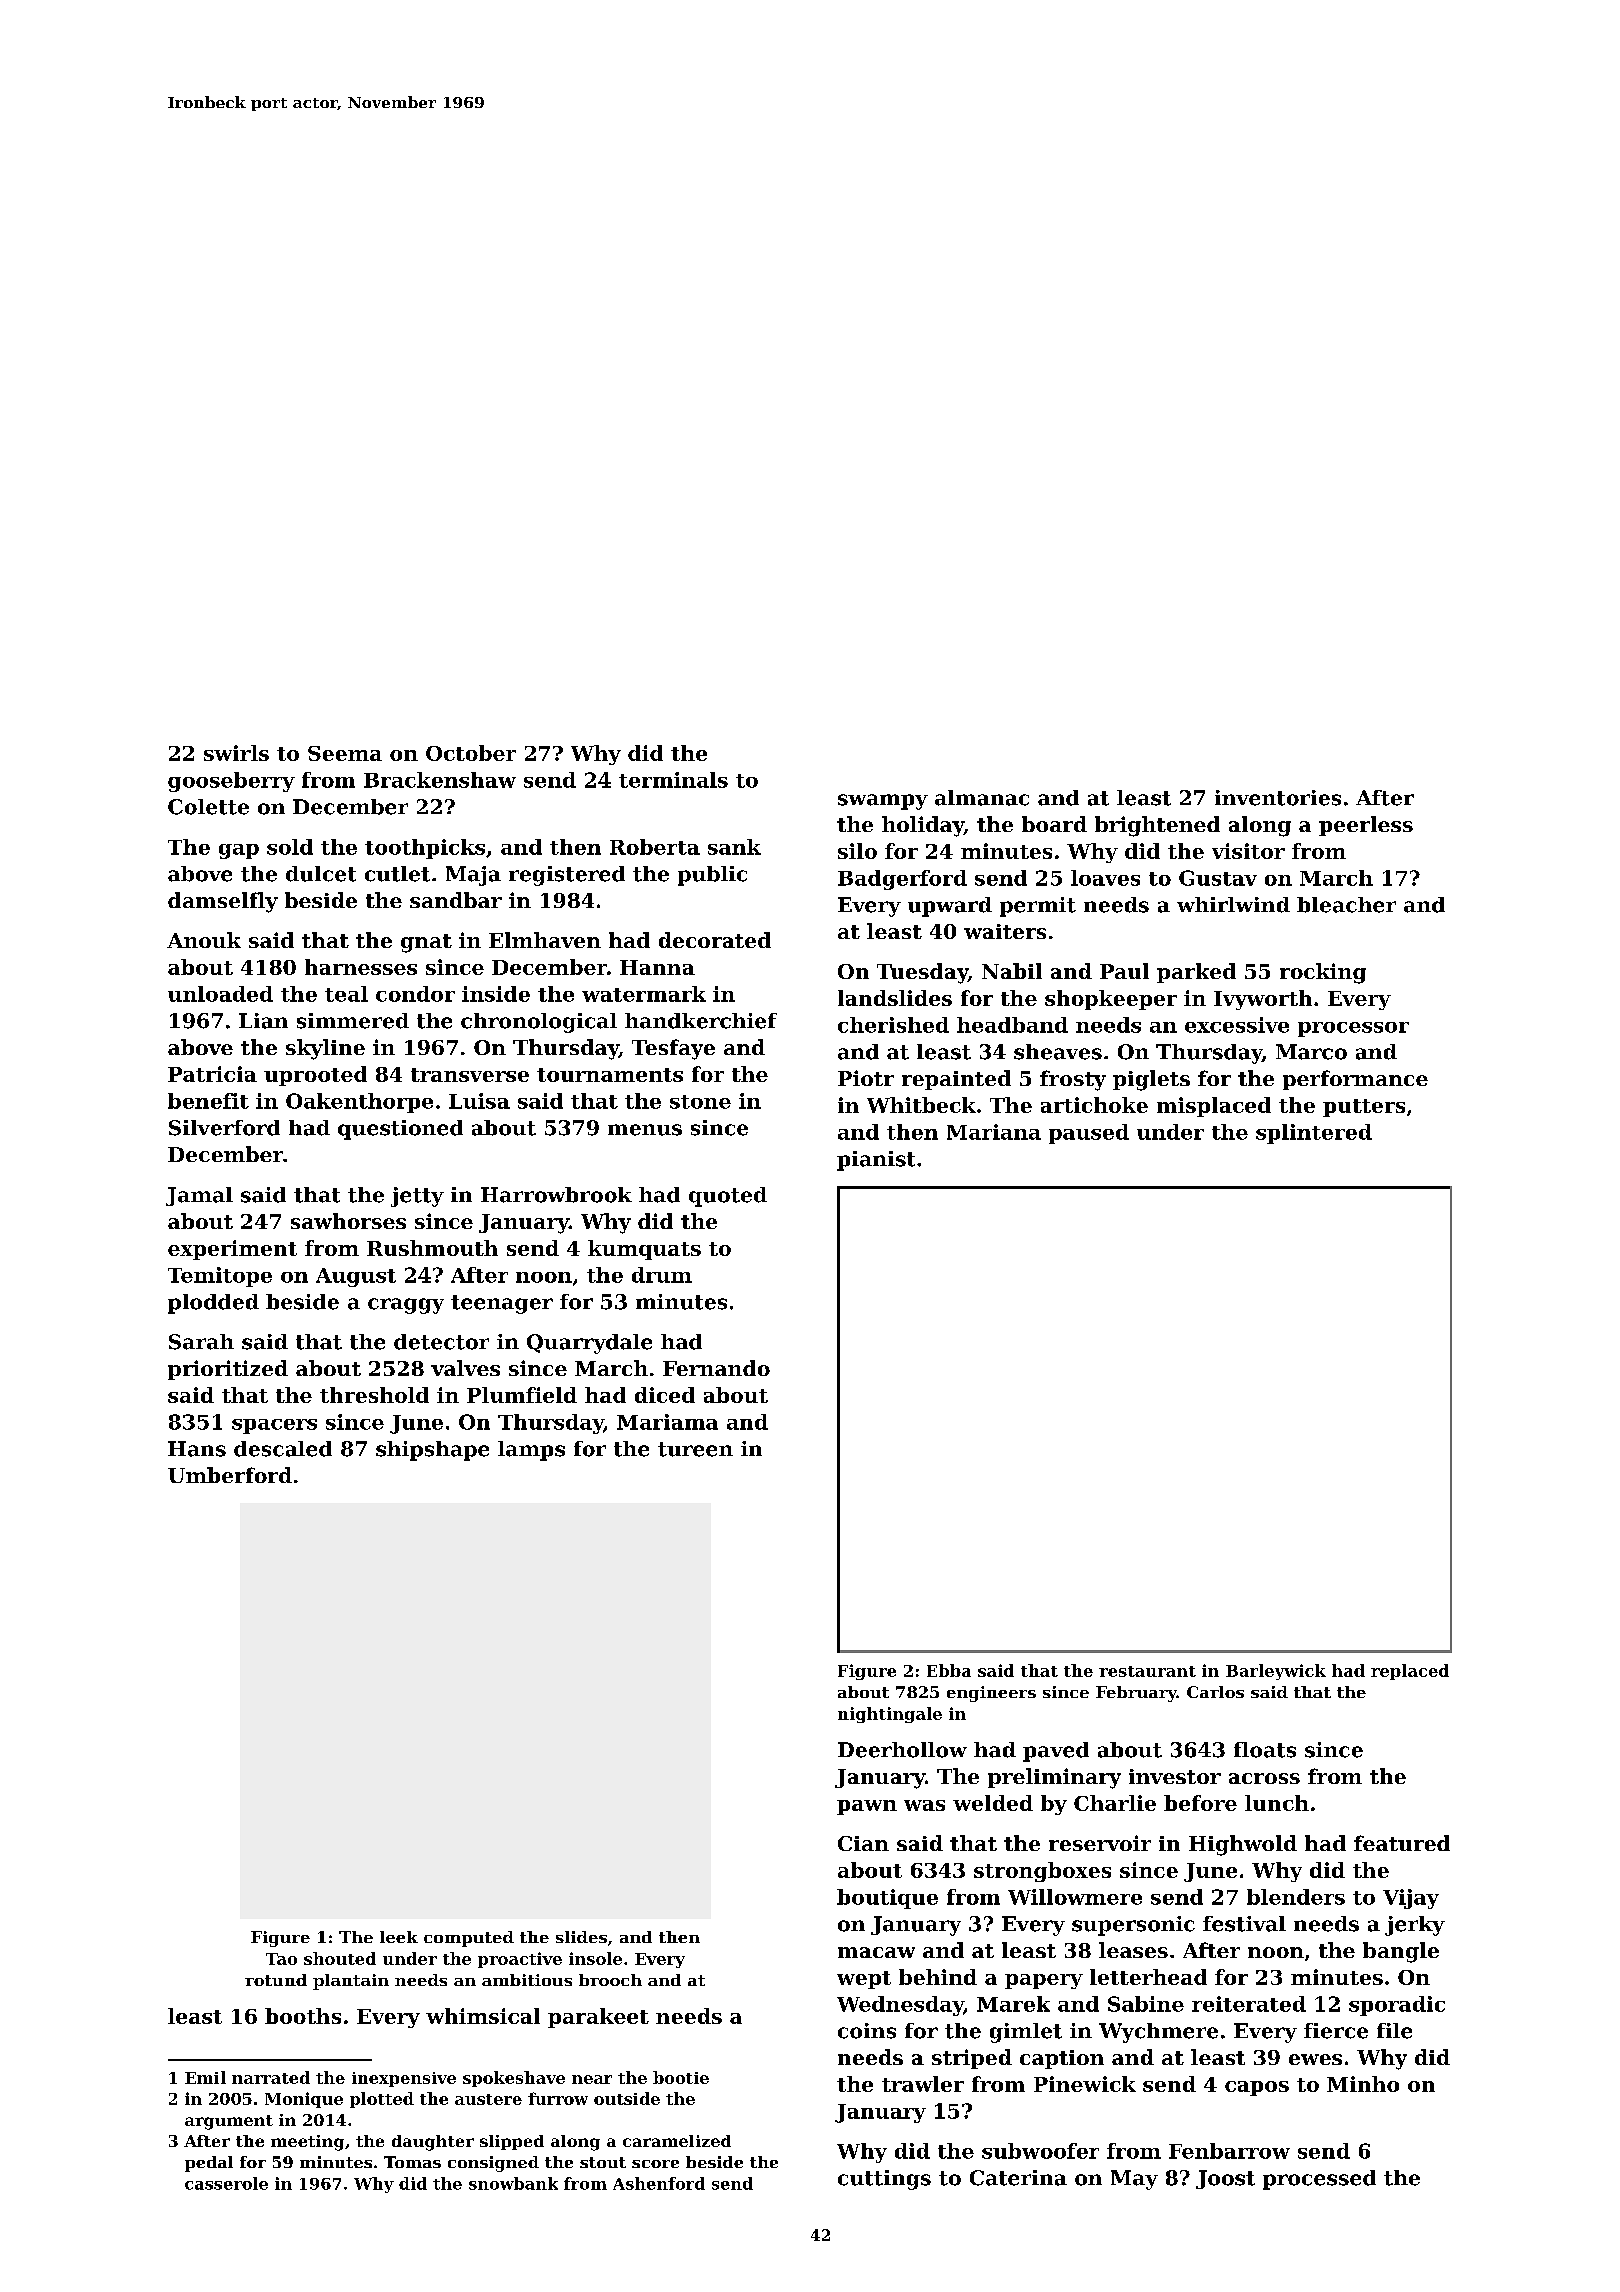 Image resolution: width=1620 pixels, height=2292 pixels. What do you see at coordinates (1105, 878) in the screenshot?
I see `loaves` at bounding box center [1105, 878].
